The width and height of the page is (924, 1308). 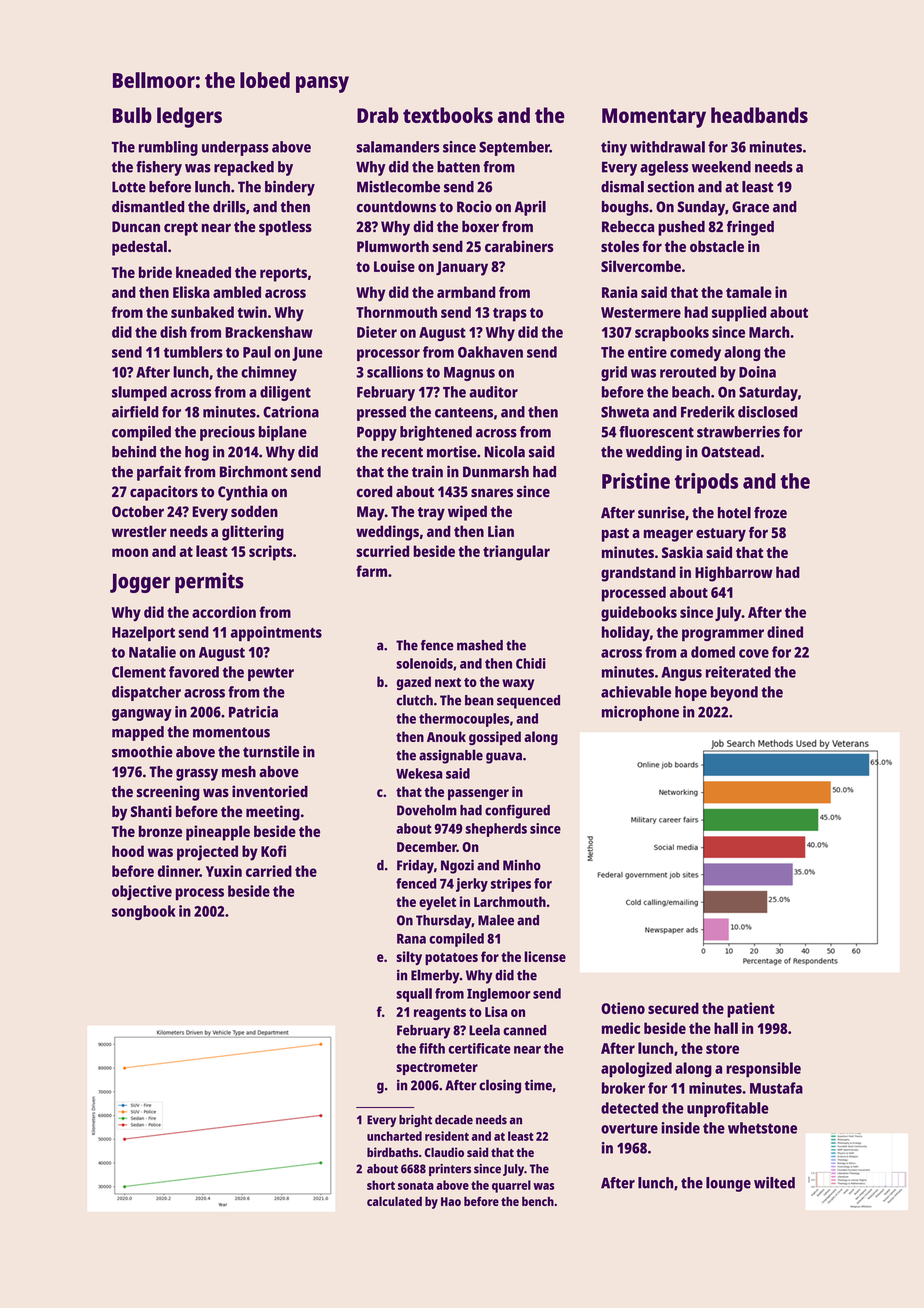 I want to click on Rana, so click(x=411, y=939).
